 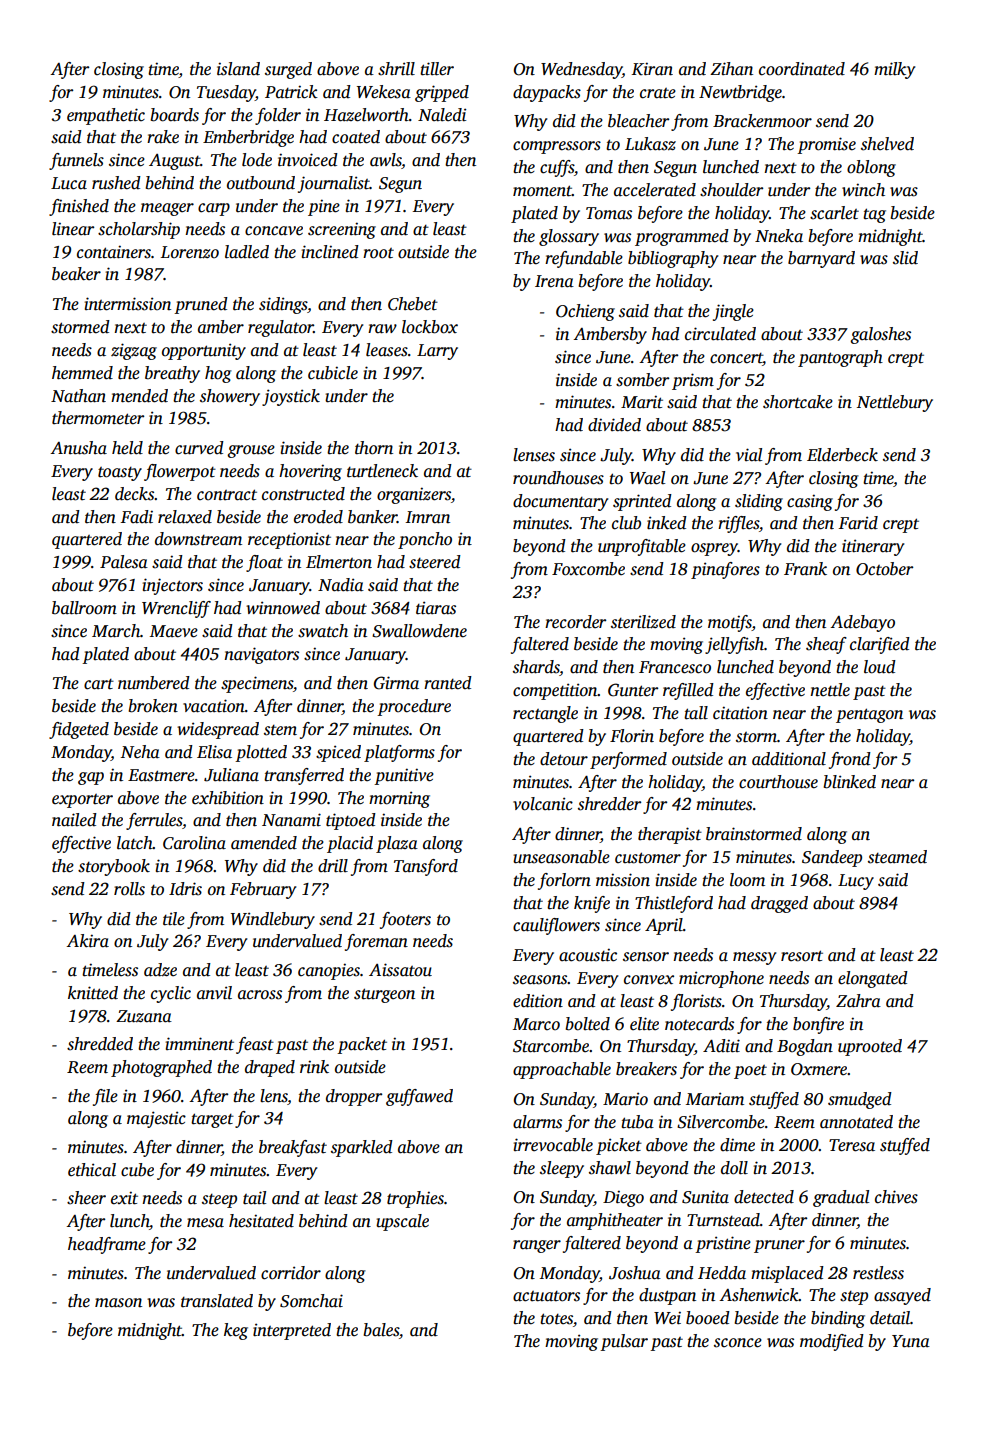 What do you see at coordinates (106, 116) in the document?
I see `empathetic` at bounding box center [106, 116].
